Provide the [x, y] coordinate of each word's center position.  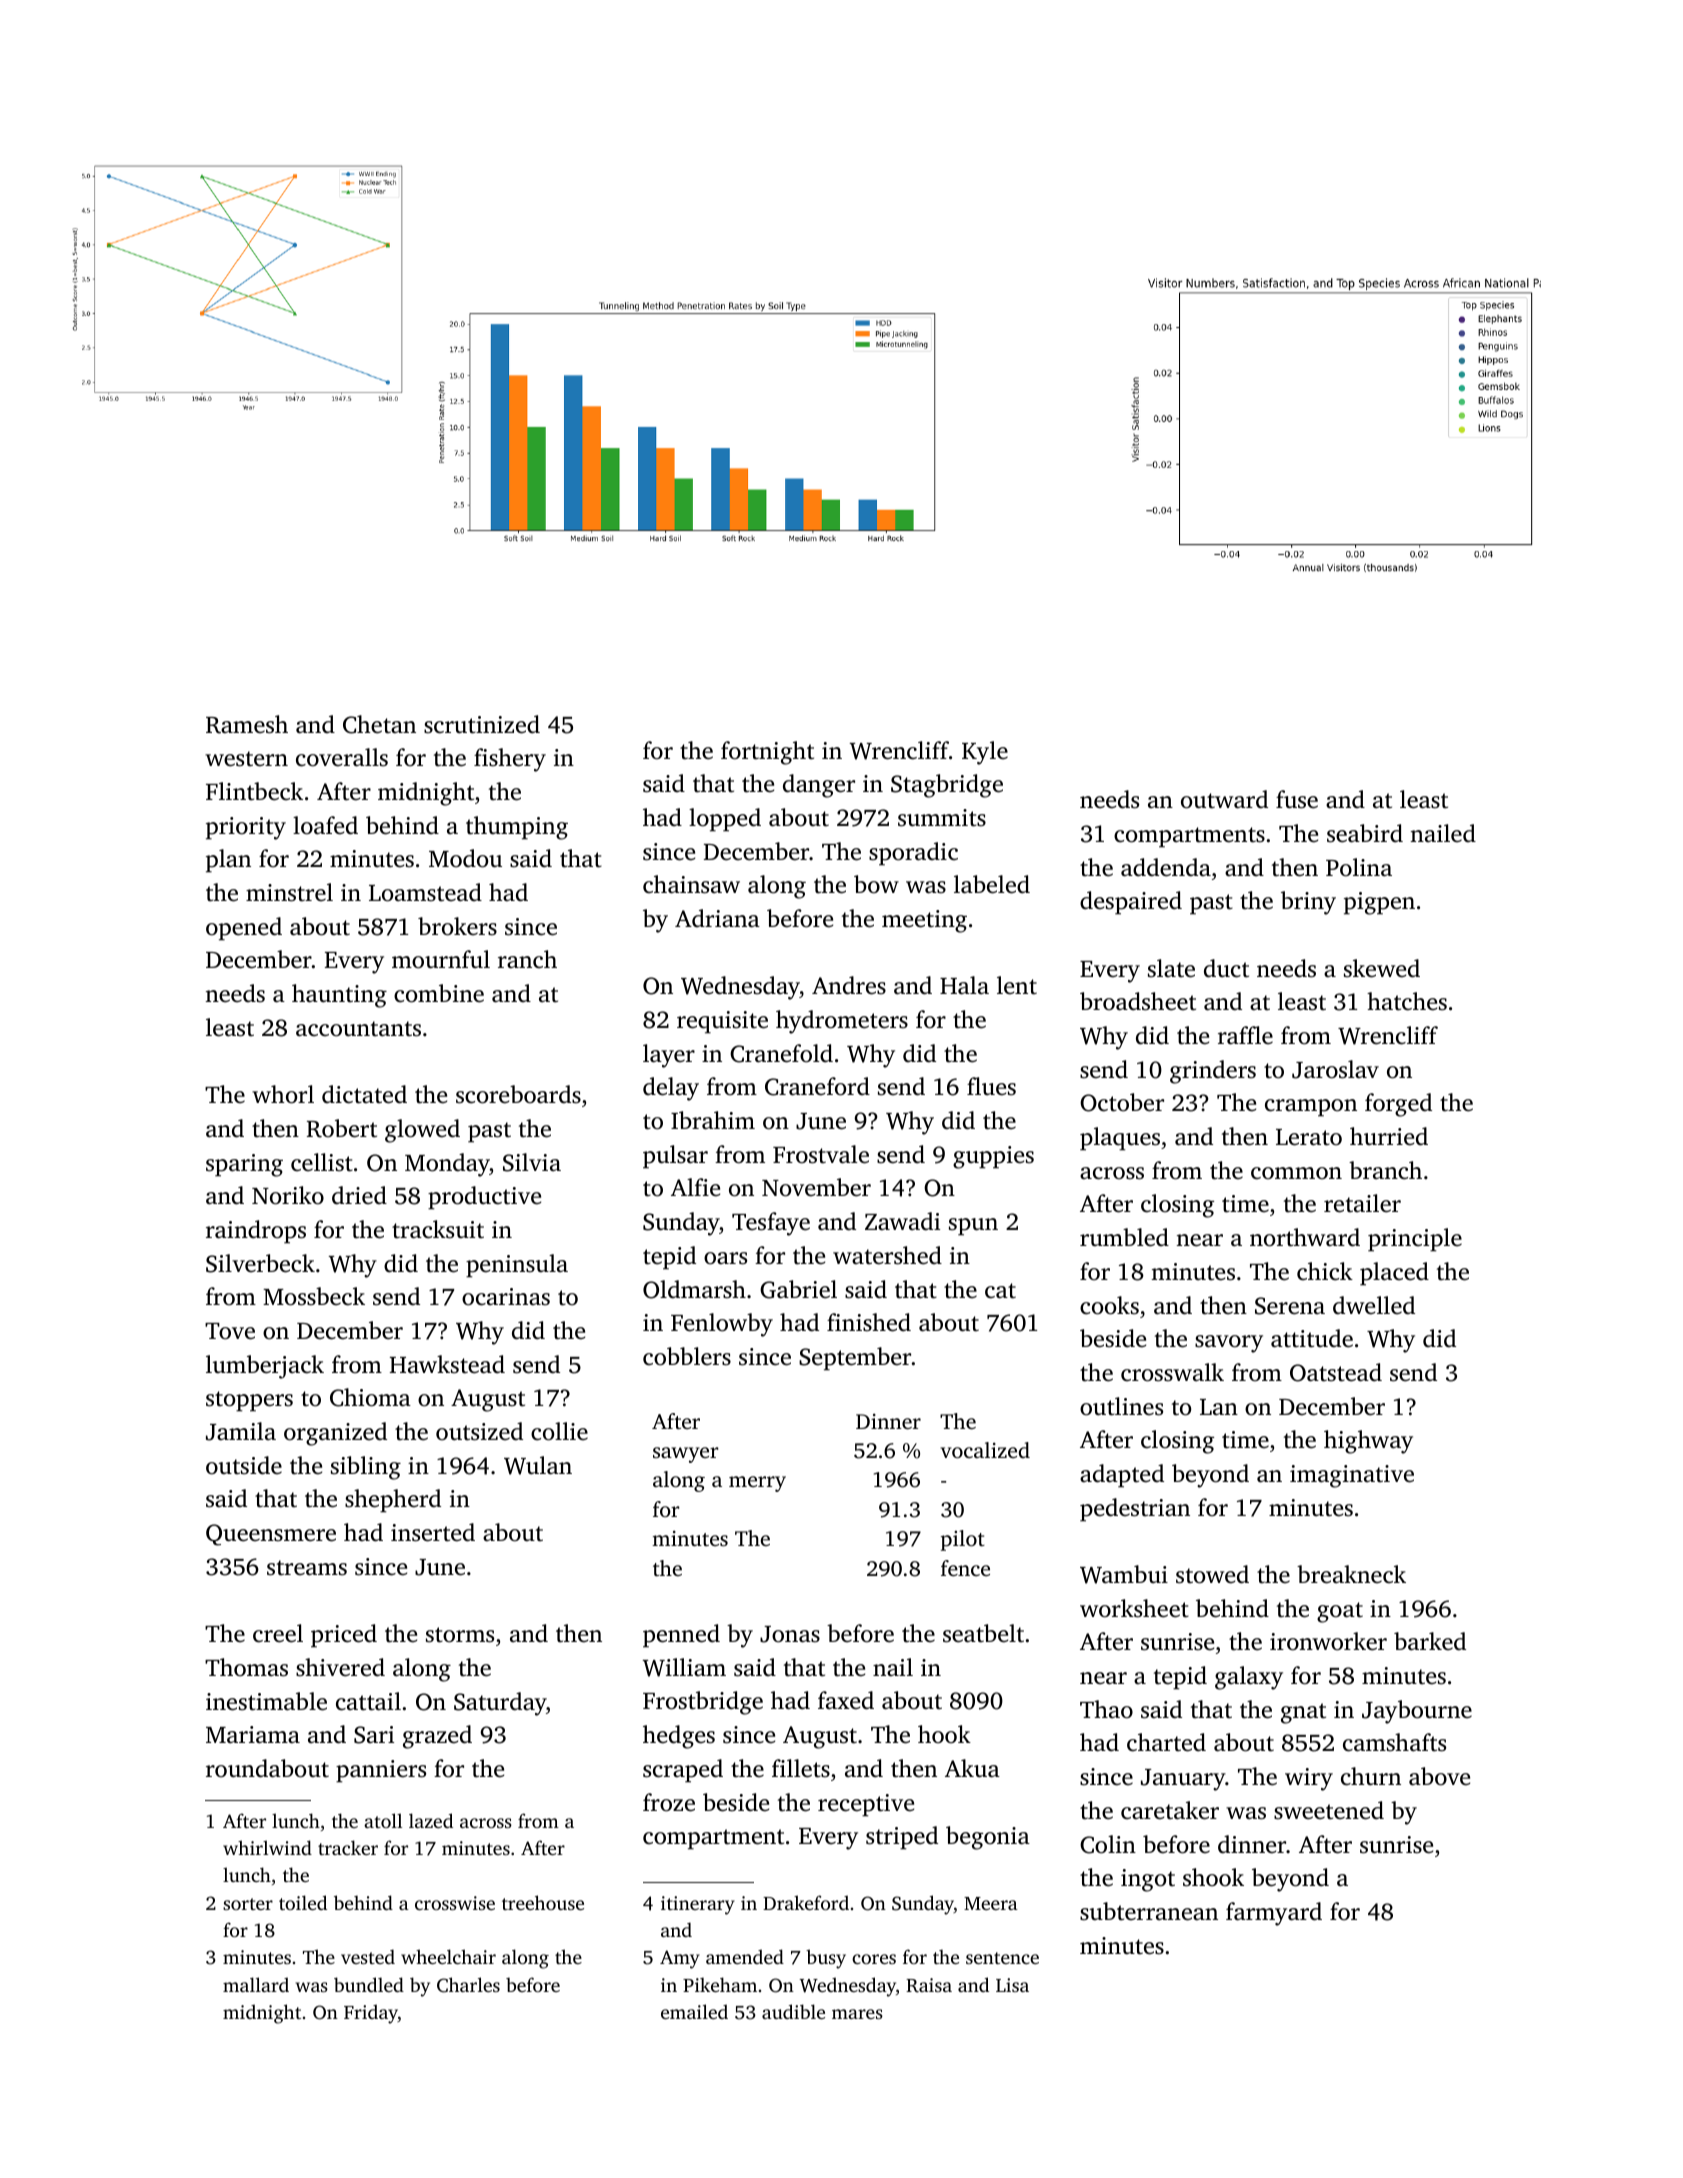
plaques [1120, 1139]
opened [244, 929]
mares [857, 2014]
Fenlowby [722, 1325]
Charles [468, 1985]
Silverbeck [260, 1263]
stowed [1212, 1574]
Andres [849, 985]
